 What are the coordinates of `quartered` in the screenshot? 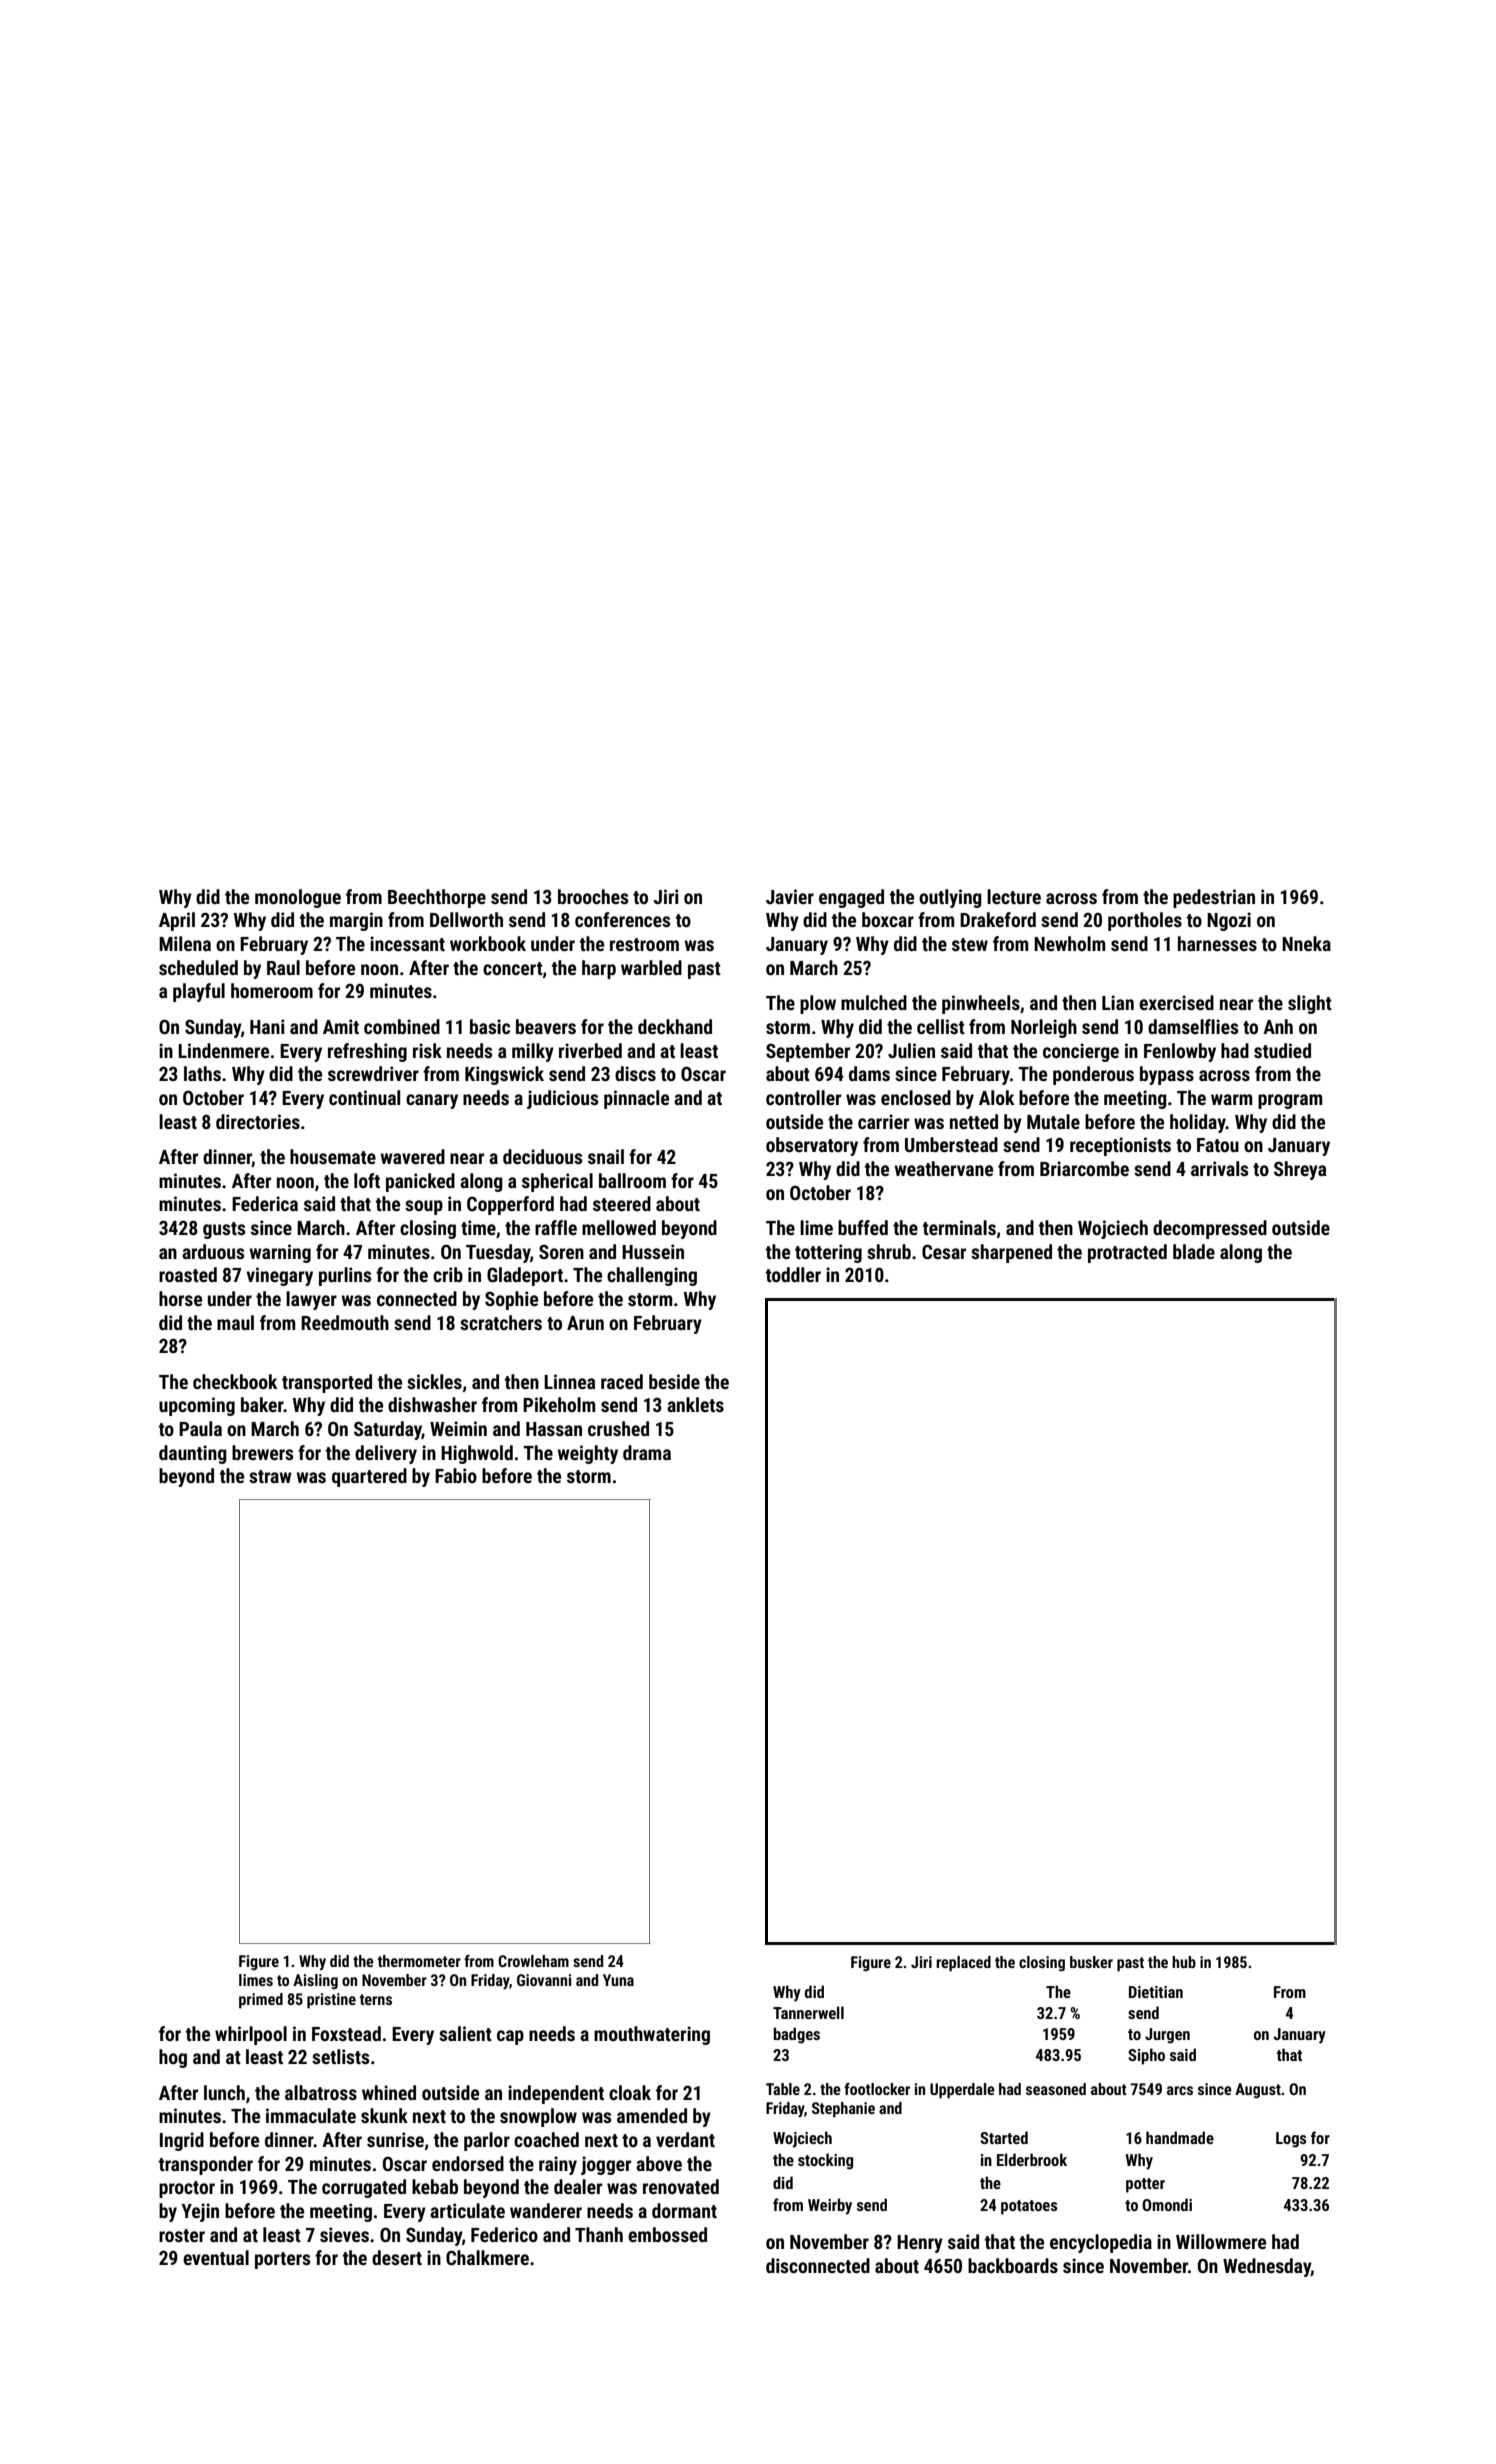 It's located at (369, 1477).
